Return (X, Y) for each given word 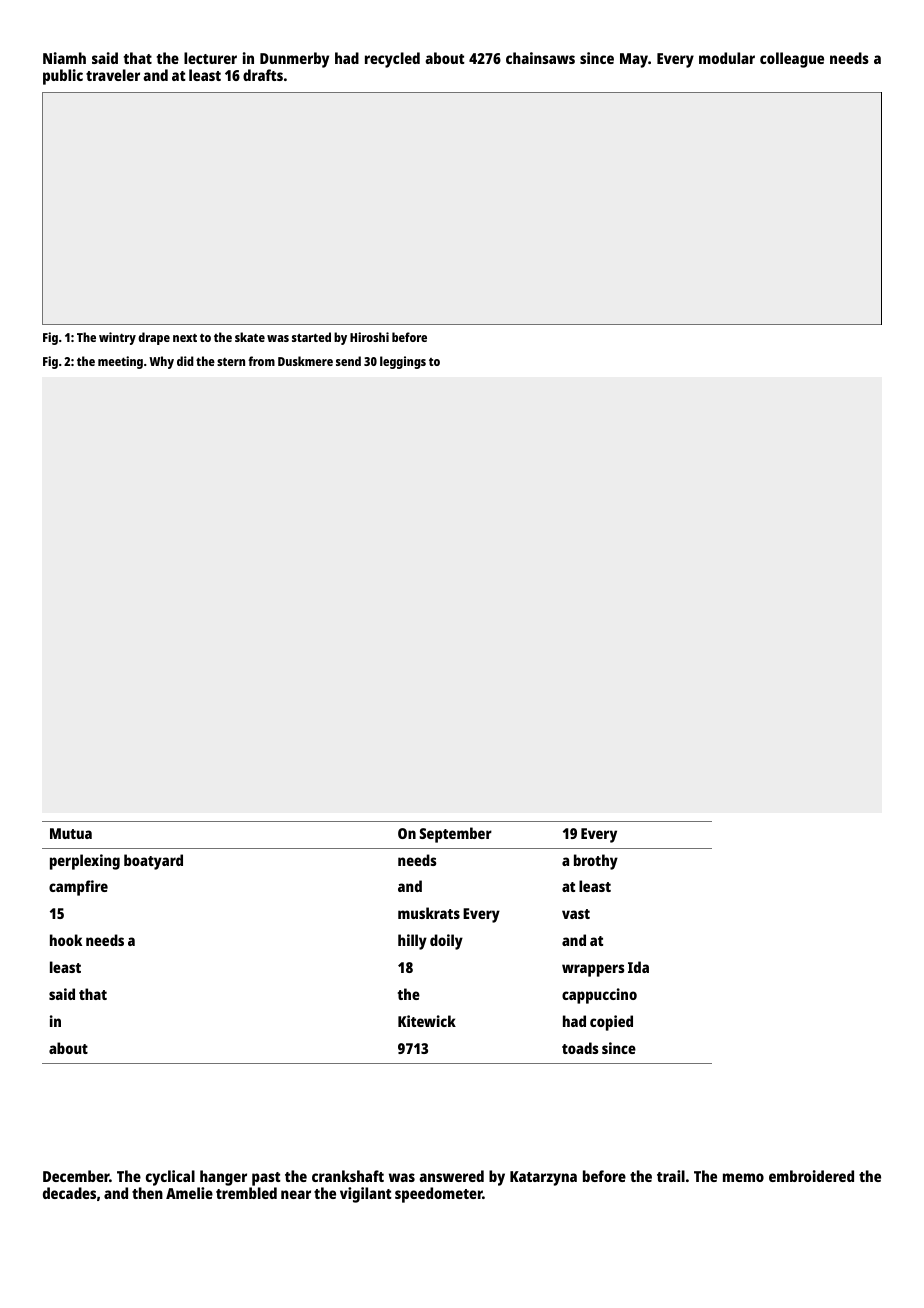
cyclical (170, 1178)
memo (743, 1177)
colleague (792, 60)
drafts (263, 75)
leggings (403, 362)
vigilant (366, 1195)
